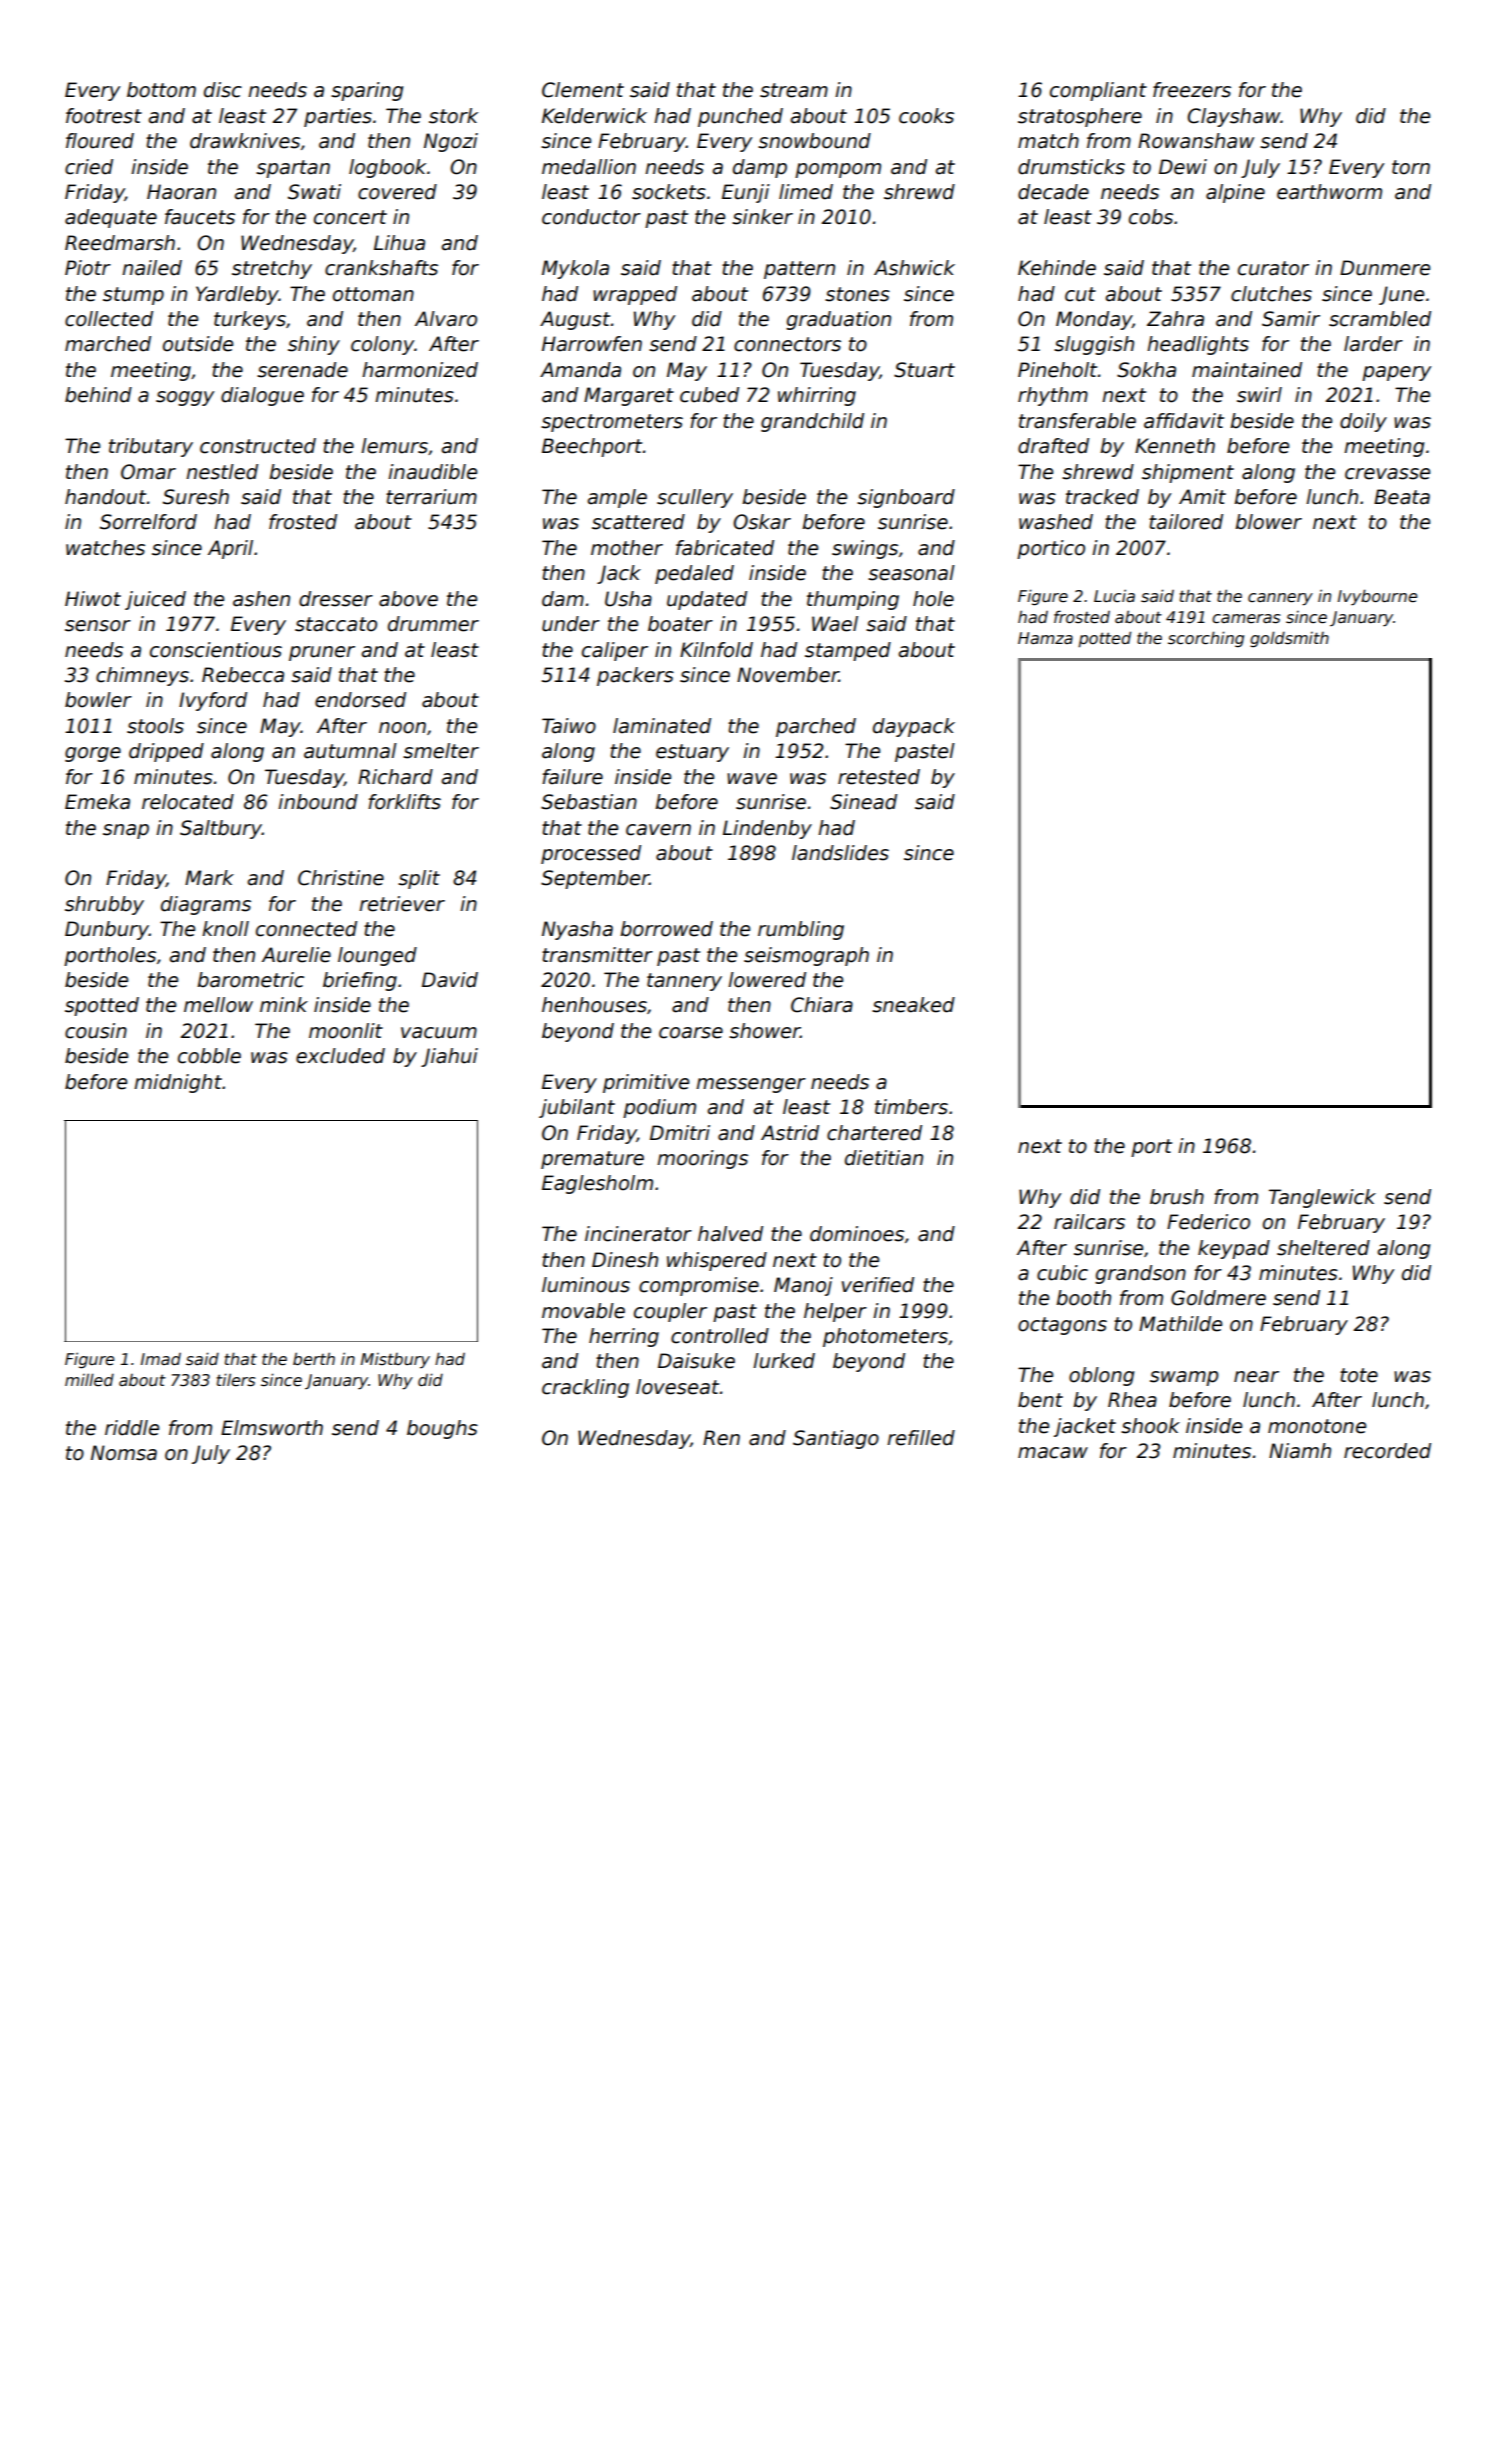  I want to click on sneaked, so click(913, 1005).
